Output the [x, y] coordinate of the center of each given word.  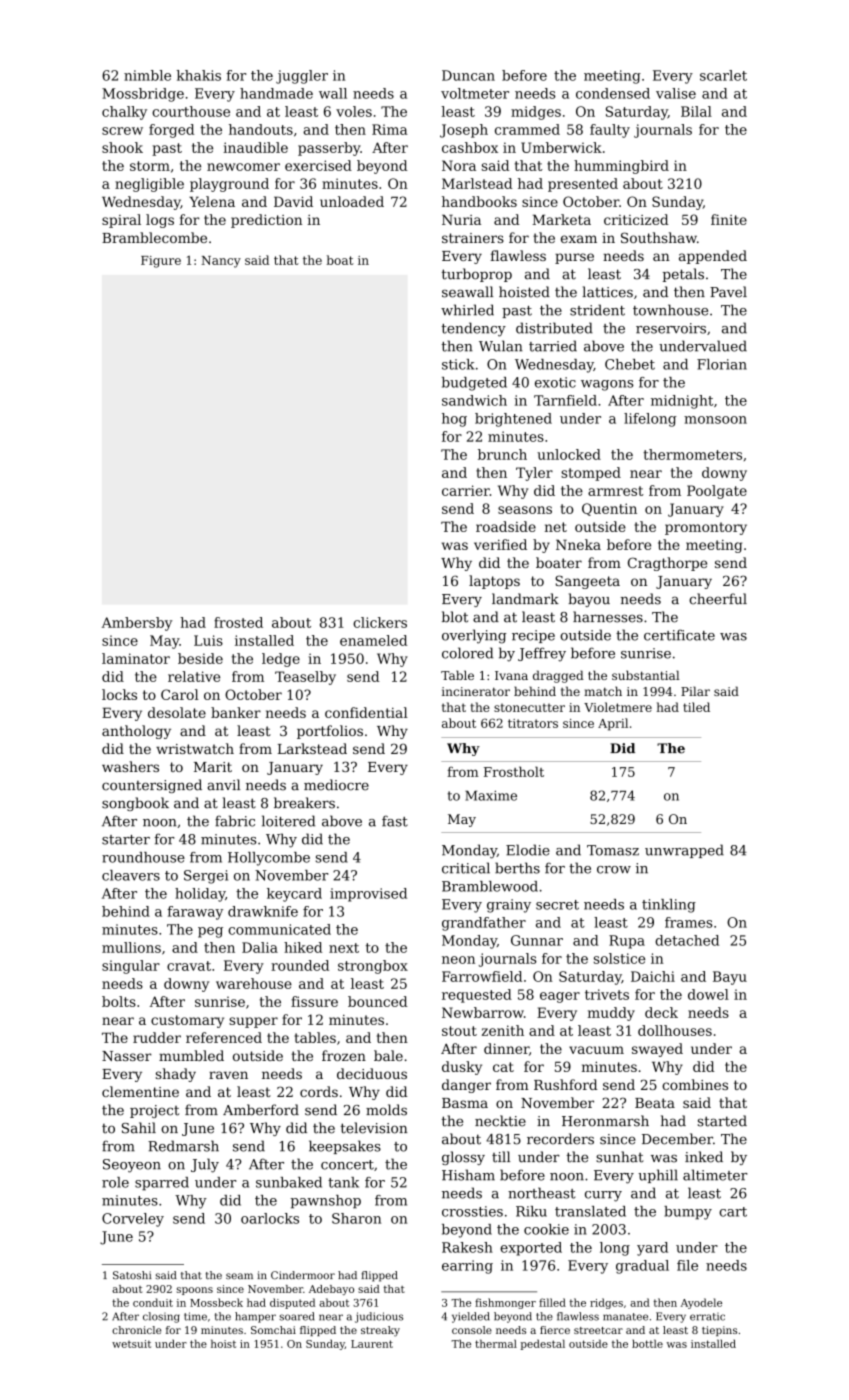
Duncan [468, 75]
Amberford [261, 1110]
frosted [238, 622]
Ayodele [701, 1303]
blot [455, 617]
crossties [472, 1211]
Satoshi [132, 1275]
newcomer [243, 167]
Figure [161, 262]
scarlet [723, 75]
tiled [696, 707]
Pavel [728, 292]
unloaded [352, 201]
